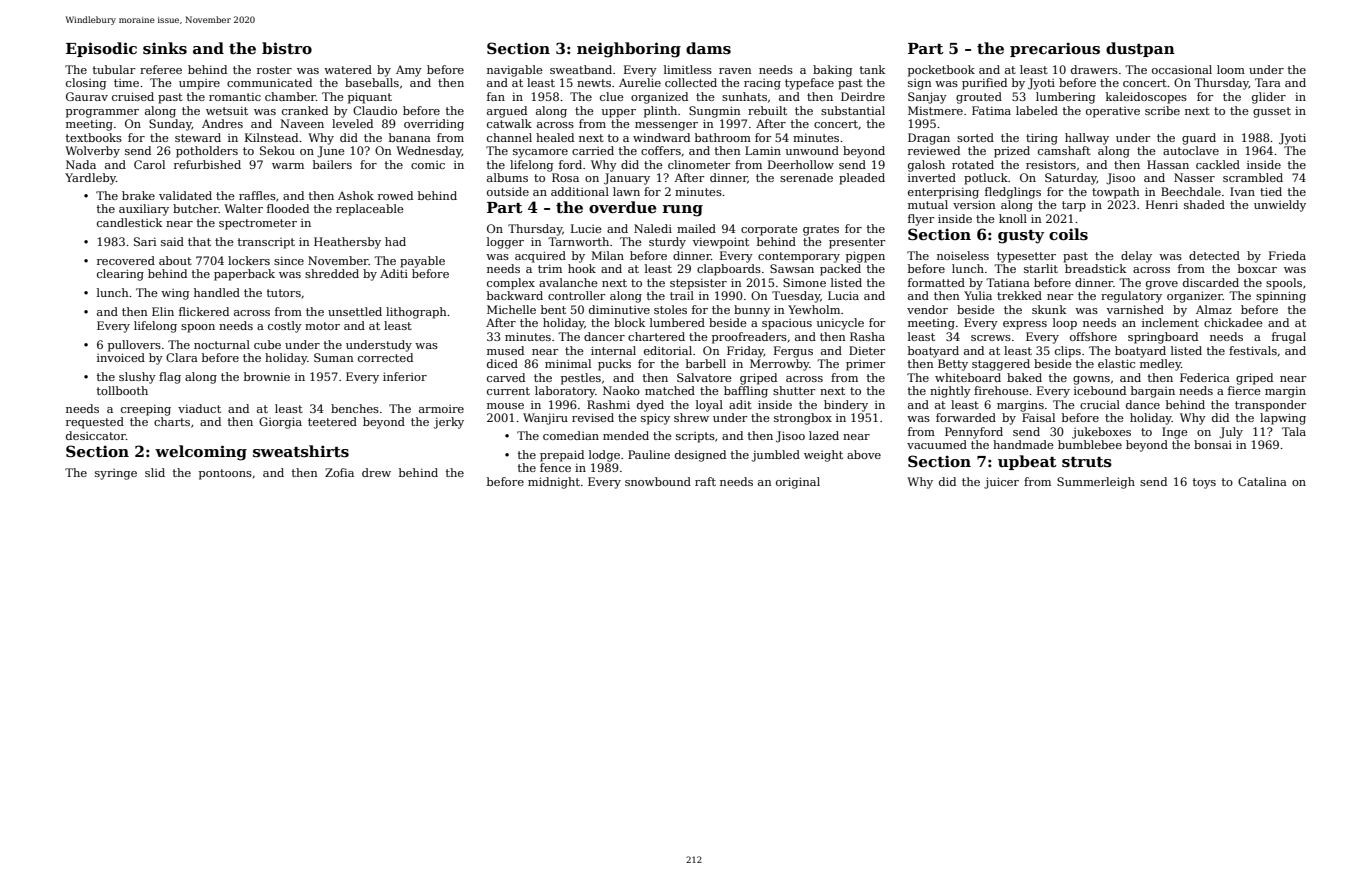  Describe the element at coordinates (145, 241) in the screenshot. I see `Sari` at that location.
